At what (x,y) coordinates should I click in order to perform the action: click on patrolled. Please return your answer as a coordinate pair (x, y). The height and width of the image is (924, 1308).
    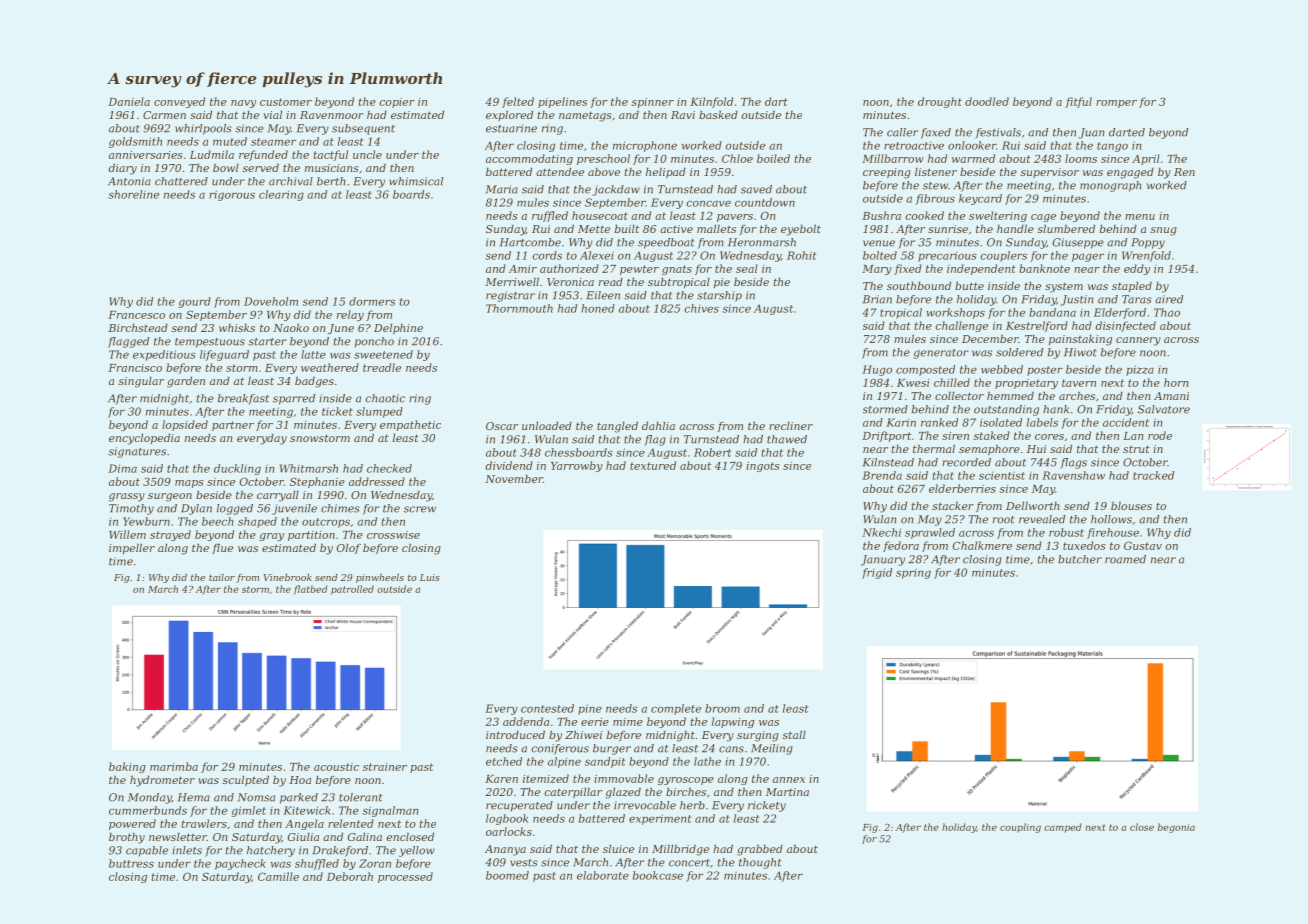
    Looking at the image, I should click on (352, 590).
